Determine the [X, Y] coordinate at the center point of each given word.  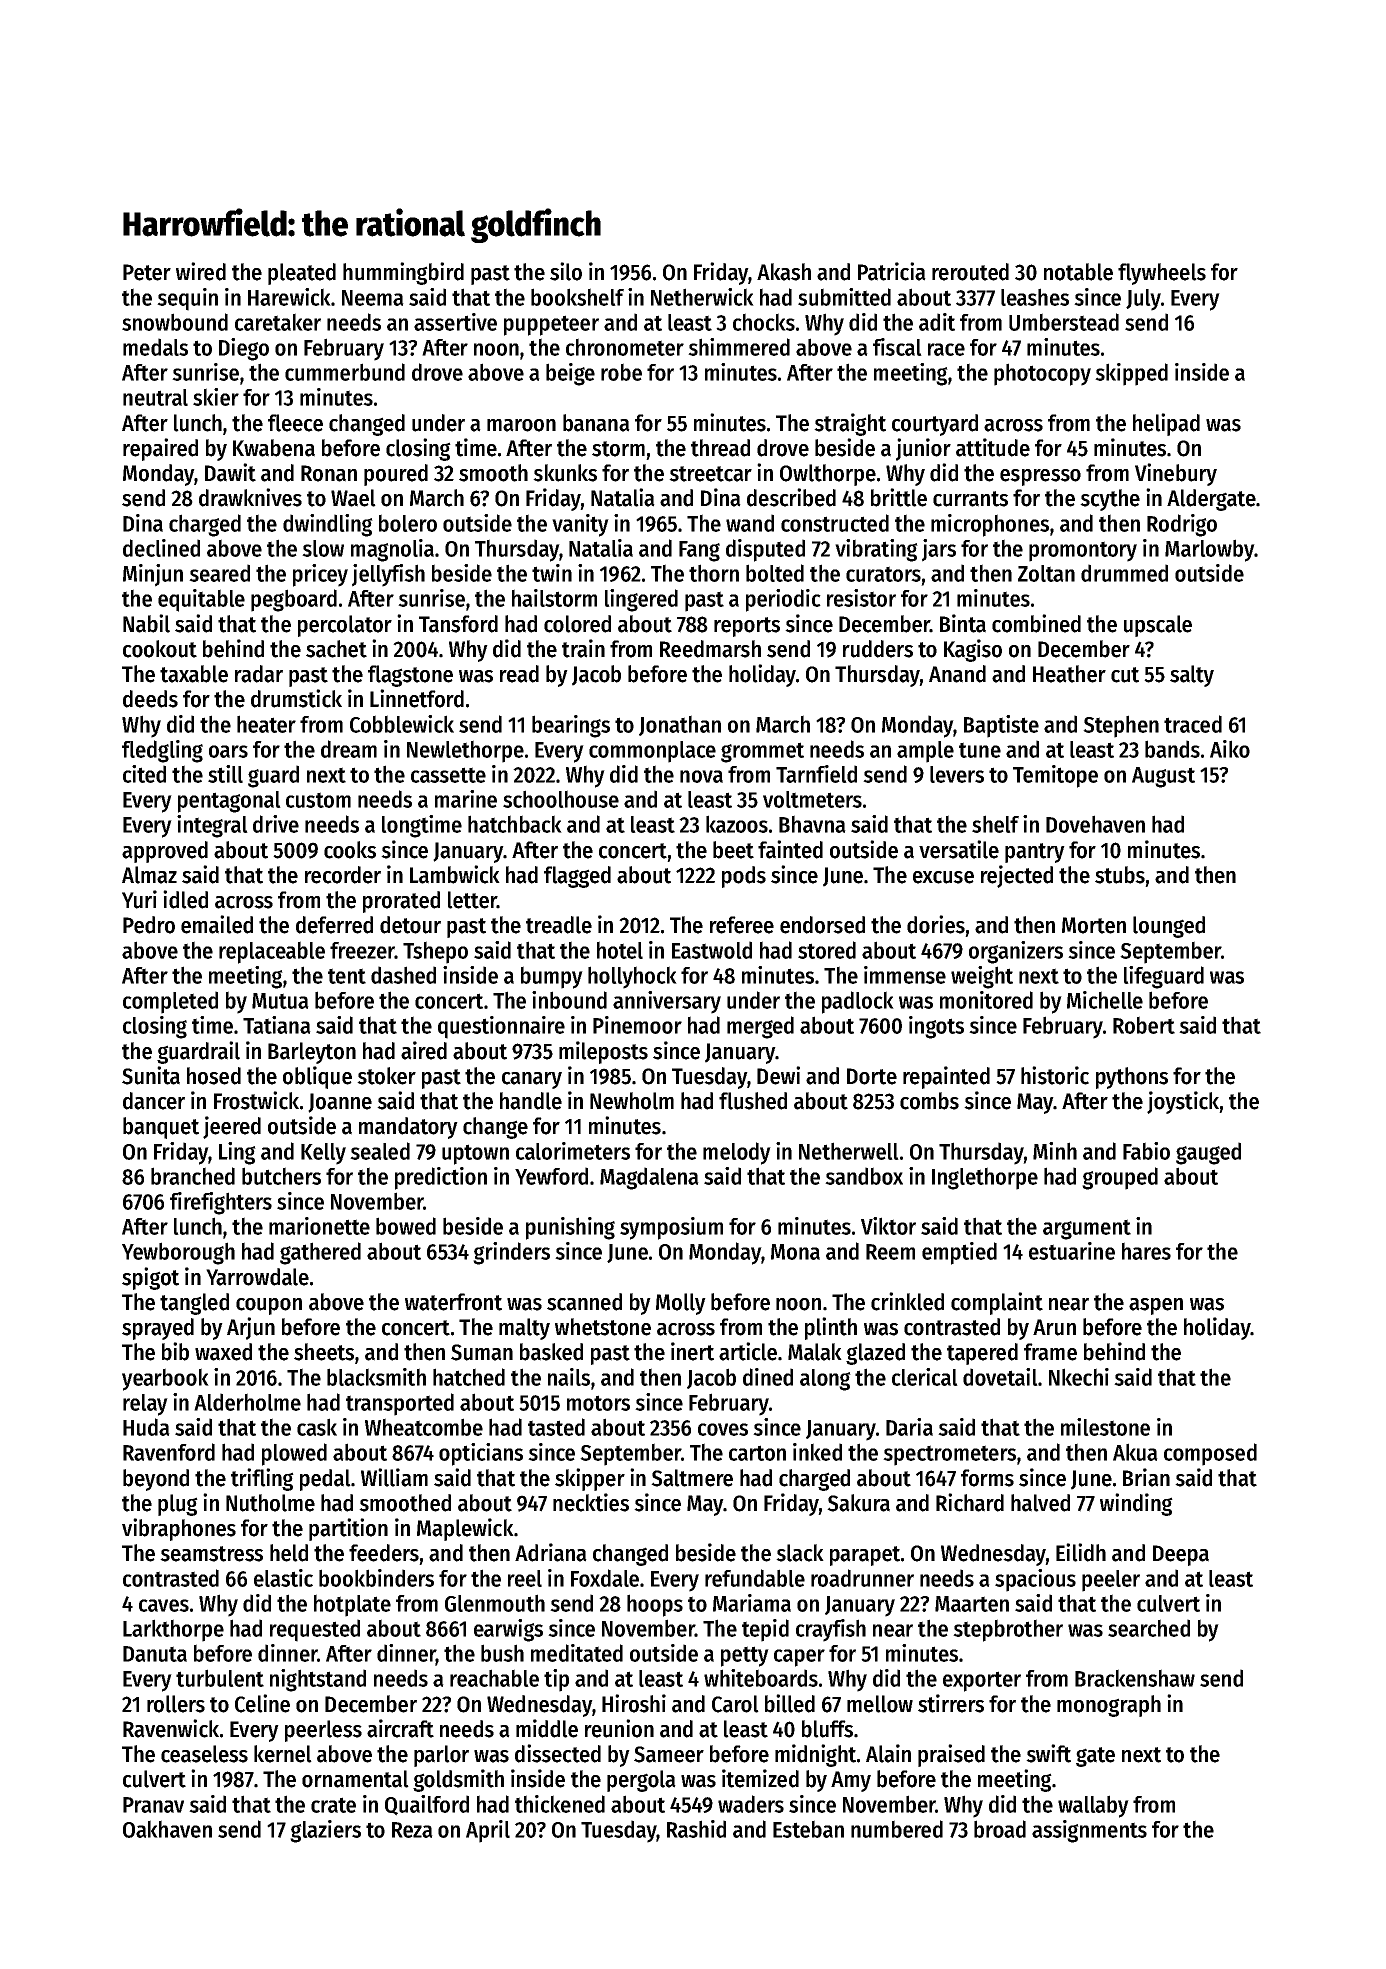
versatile [959, 849]
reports [747, 627]
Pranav [153, 1805]
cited [144, 774]
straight [850, 424]
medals [155, 347]
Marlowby [1209, 550]
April [488, 1831]
